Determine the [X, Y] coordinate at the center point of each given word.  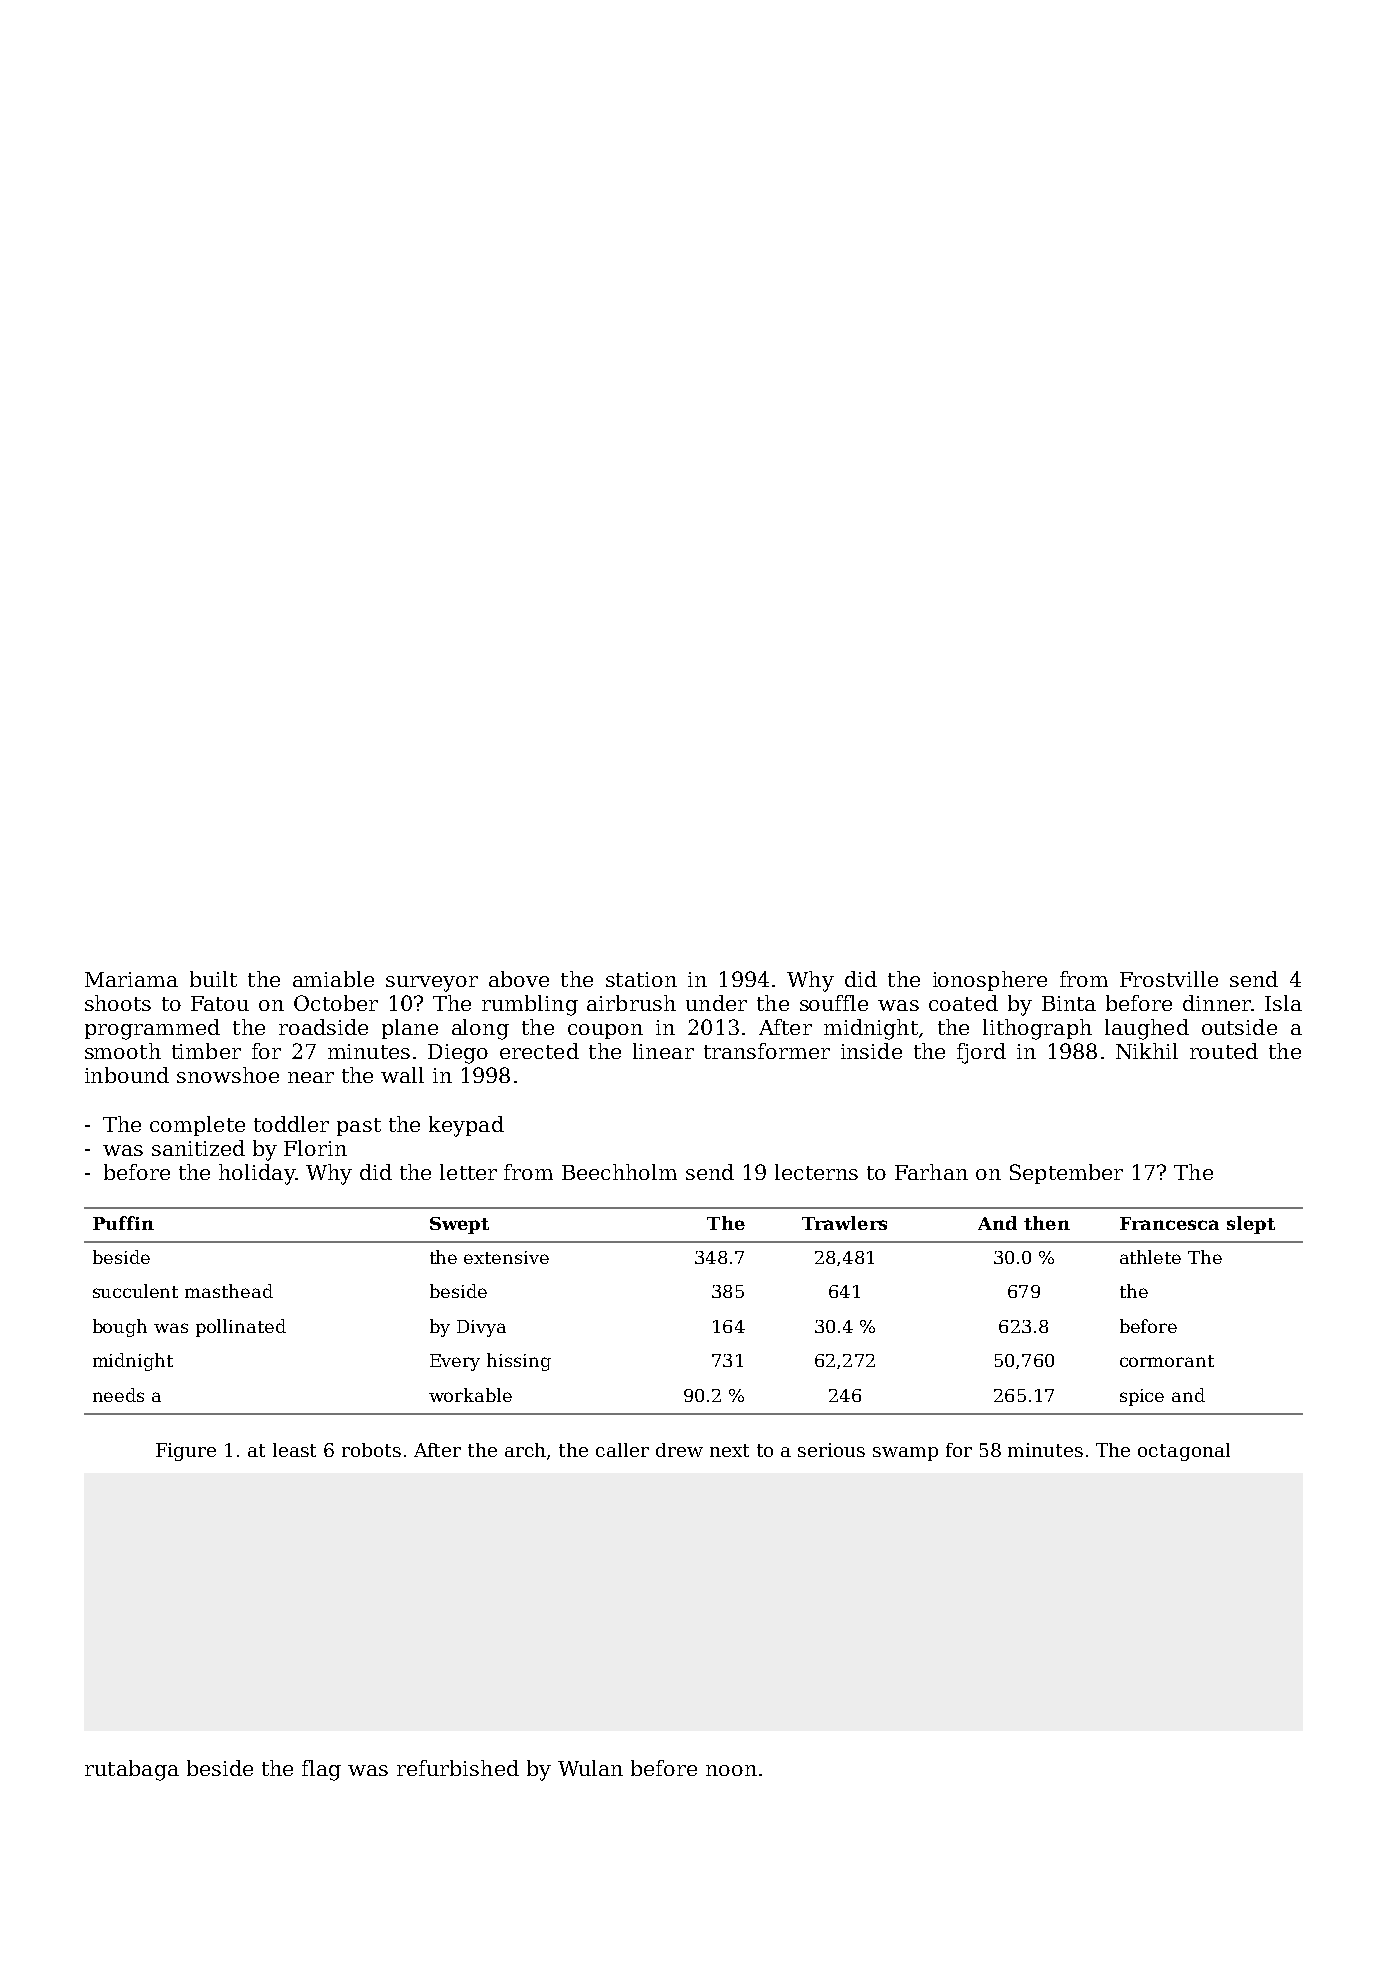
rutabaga [132, 1770]
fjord [981, 1053]
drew [679, 1450]
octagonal [1184, 1452]
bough [120, 1328]
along [480, 1029]
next [729, 1450]
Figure [186, 1452]
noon [731, 1770]
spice [1142, 1397]
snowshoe [228, 1075]
